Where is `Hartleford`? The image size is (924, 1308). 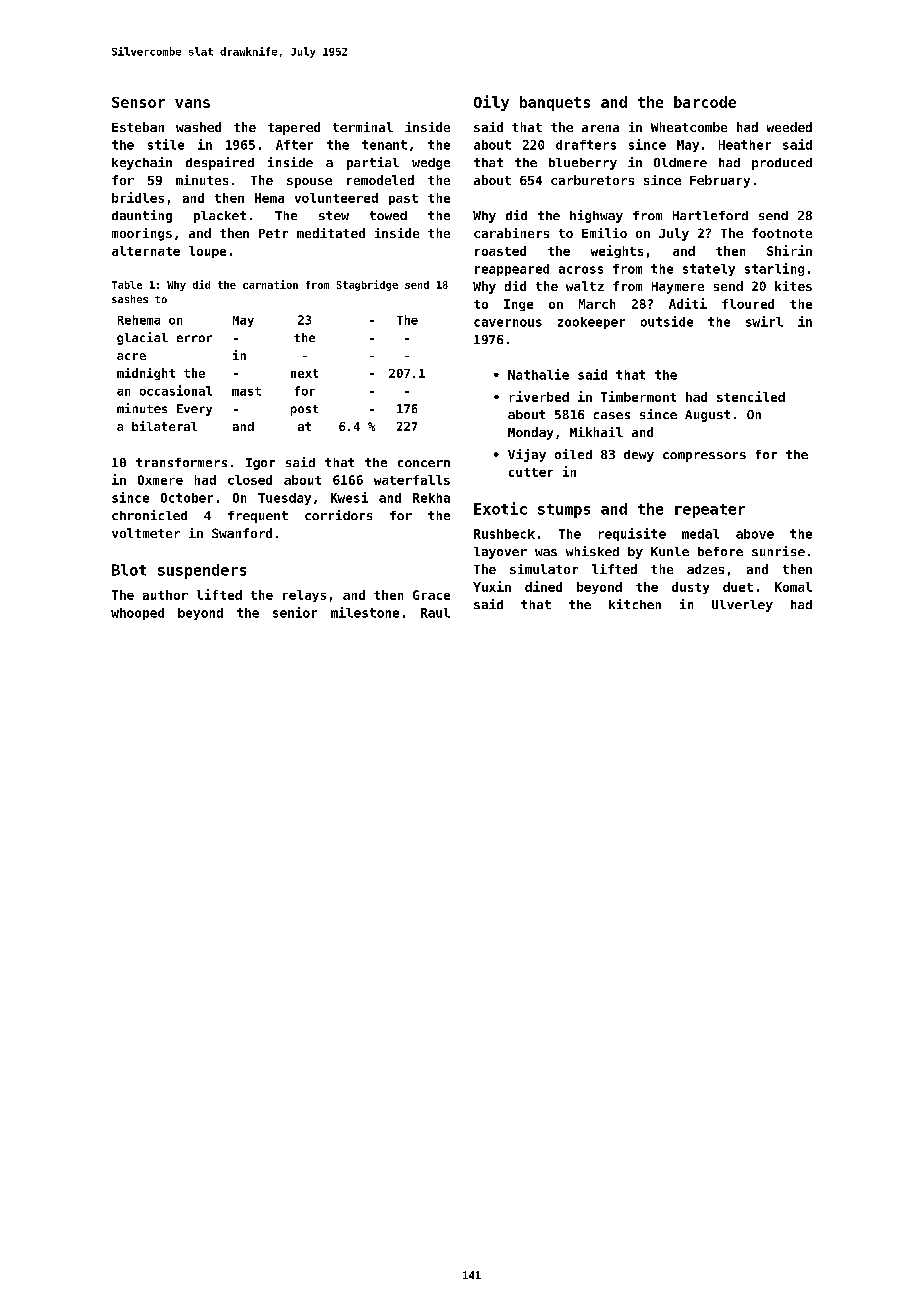 Hartleford is located at coordinates (710, 215).
